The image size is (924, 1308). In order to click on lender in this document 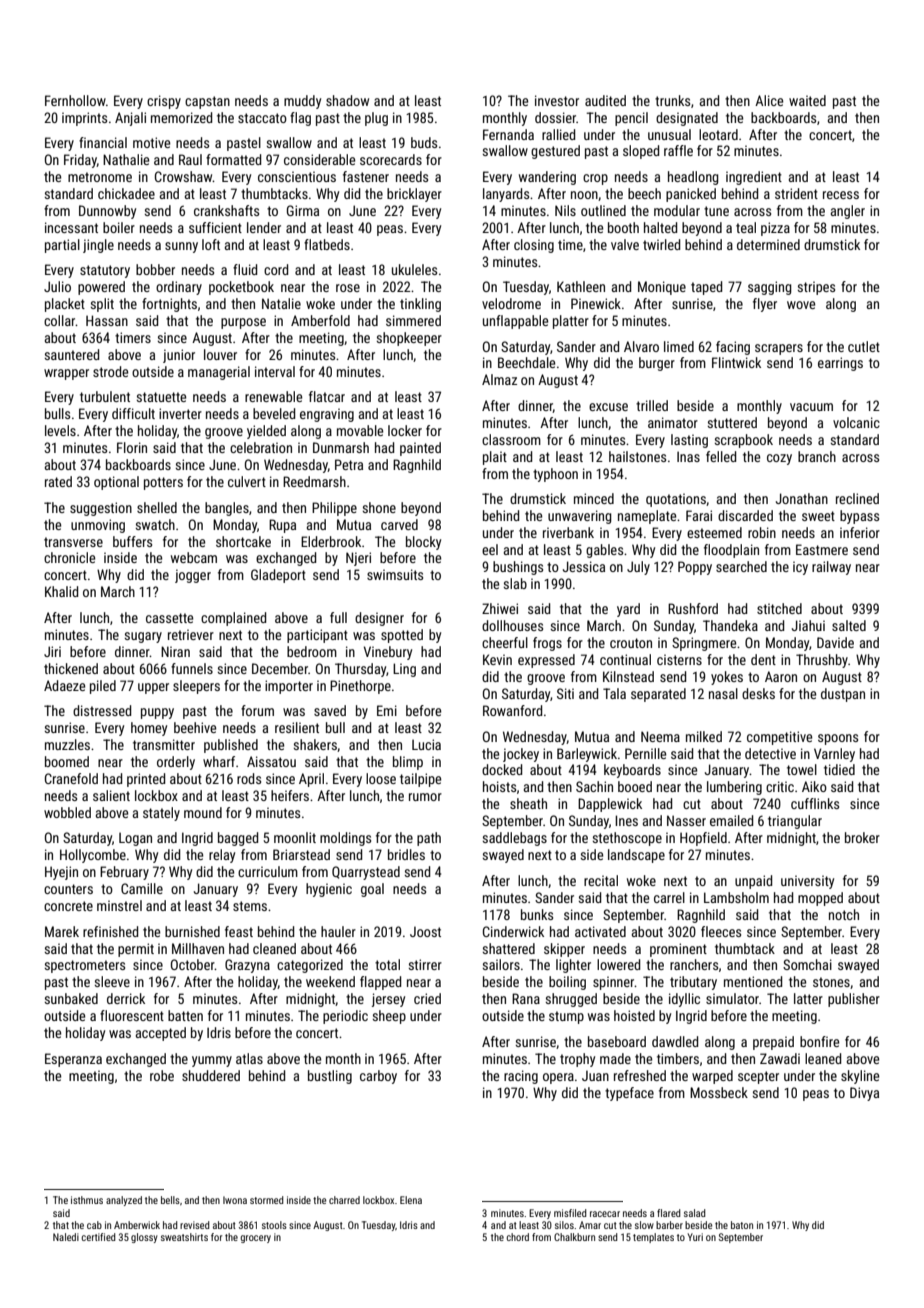, I will do `click(264, 227)`.
